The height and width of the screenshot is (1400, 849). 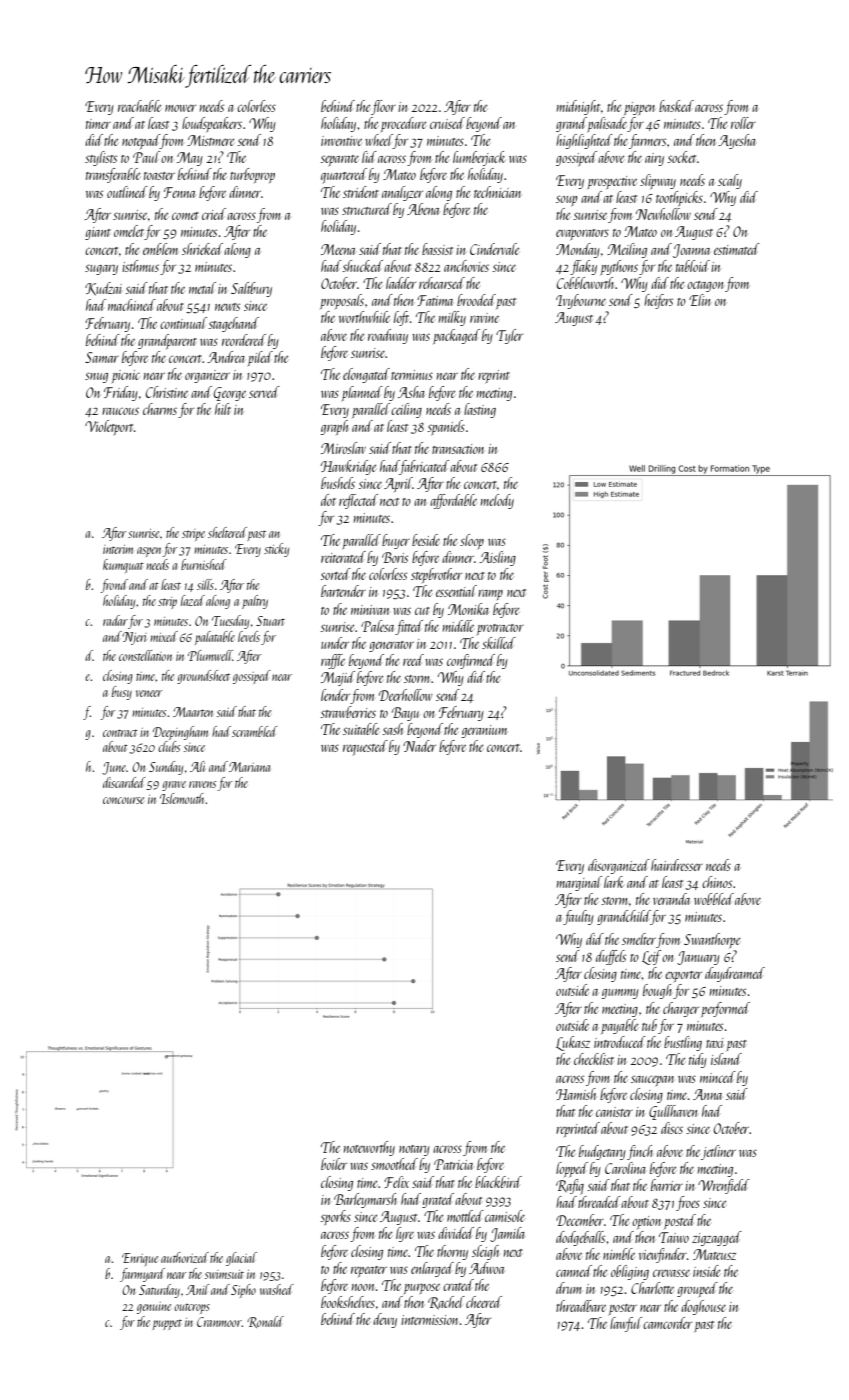 I want to click on daydreamed, so click(x=735, y=974).
